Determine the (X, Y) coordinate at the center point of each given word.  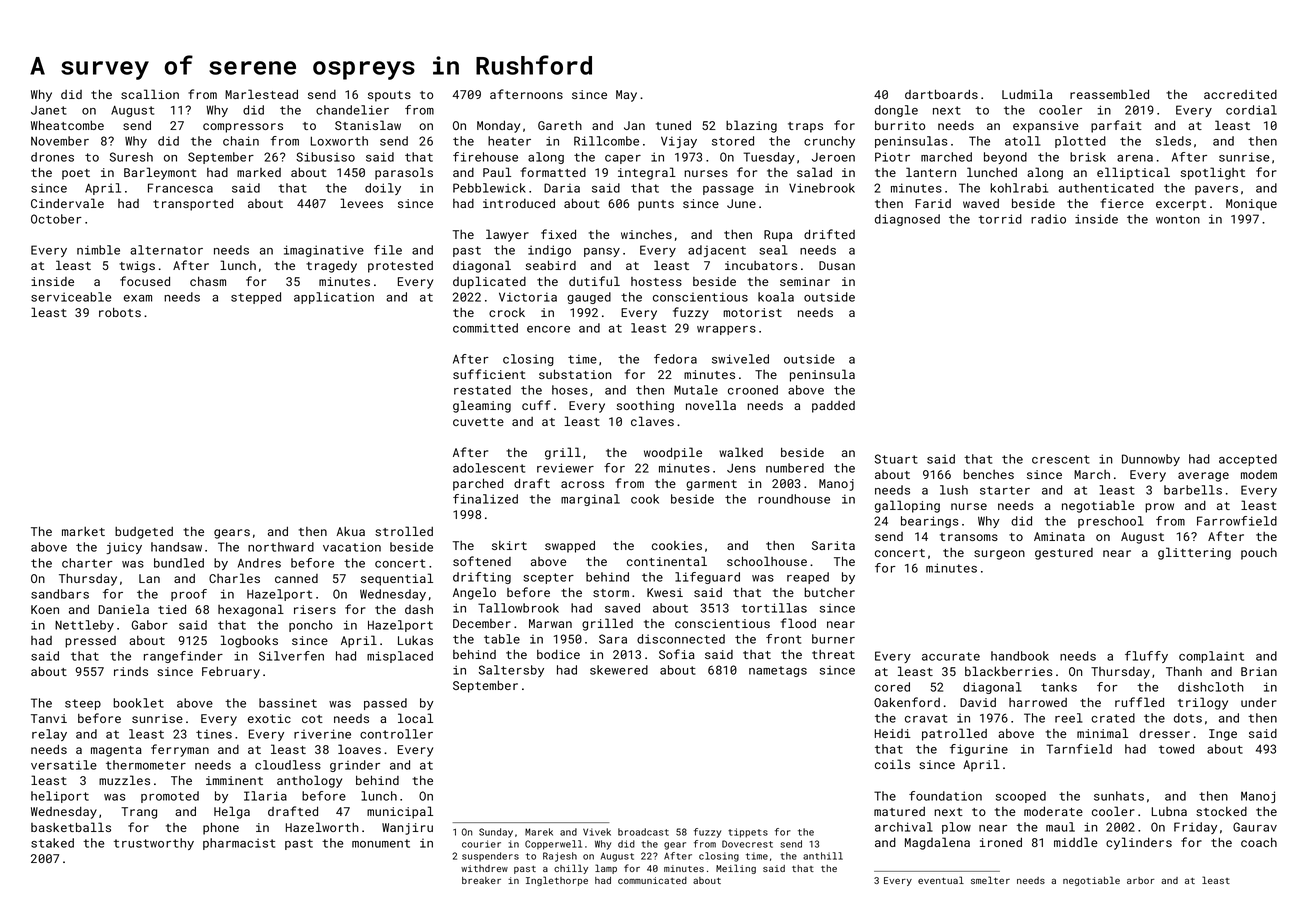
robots (120, 312)
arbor (1141, 880)
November (60, 141)
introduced (519, 203)
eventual (941, 880)
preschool (1111, 522)
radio (1048, 219)
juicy (124, 548)
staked (52, 843)
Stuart (896, 459)
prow (1159, 508)
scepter (548, 578)
